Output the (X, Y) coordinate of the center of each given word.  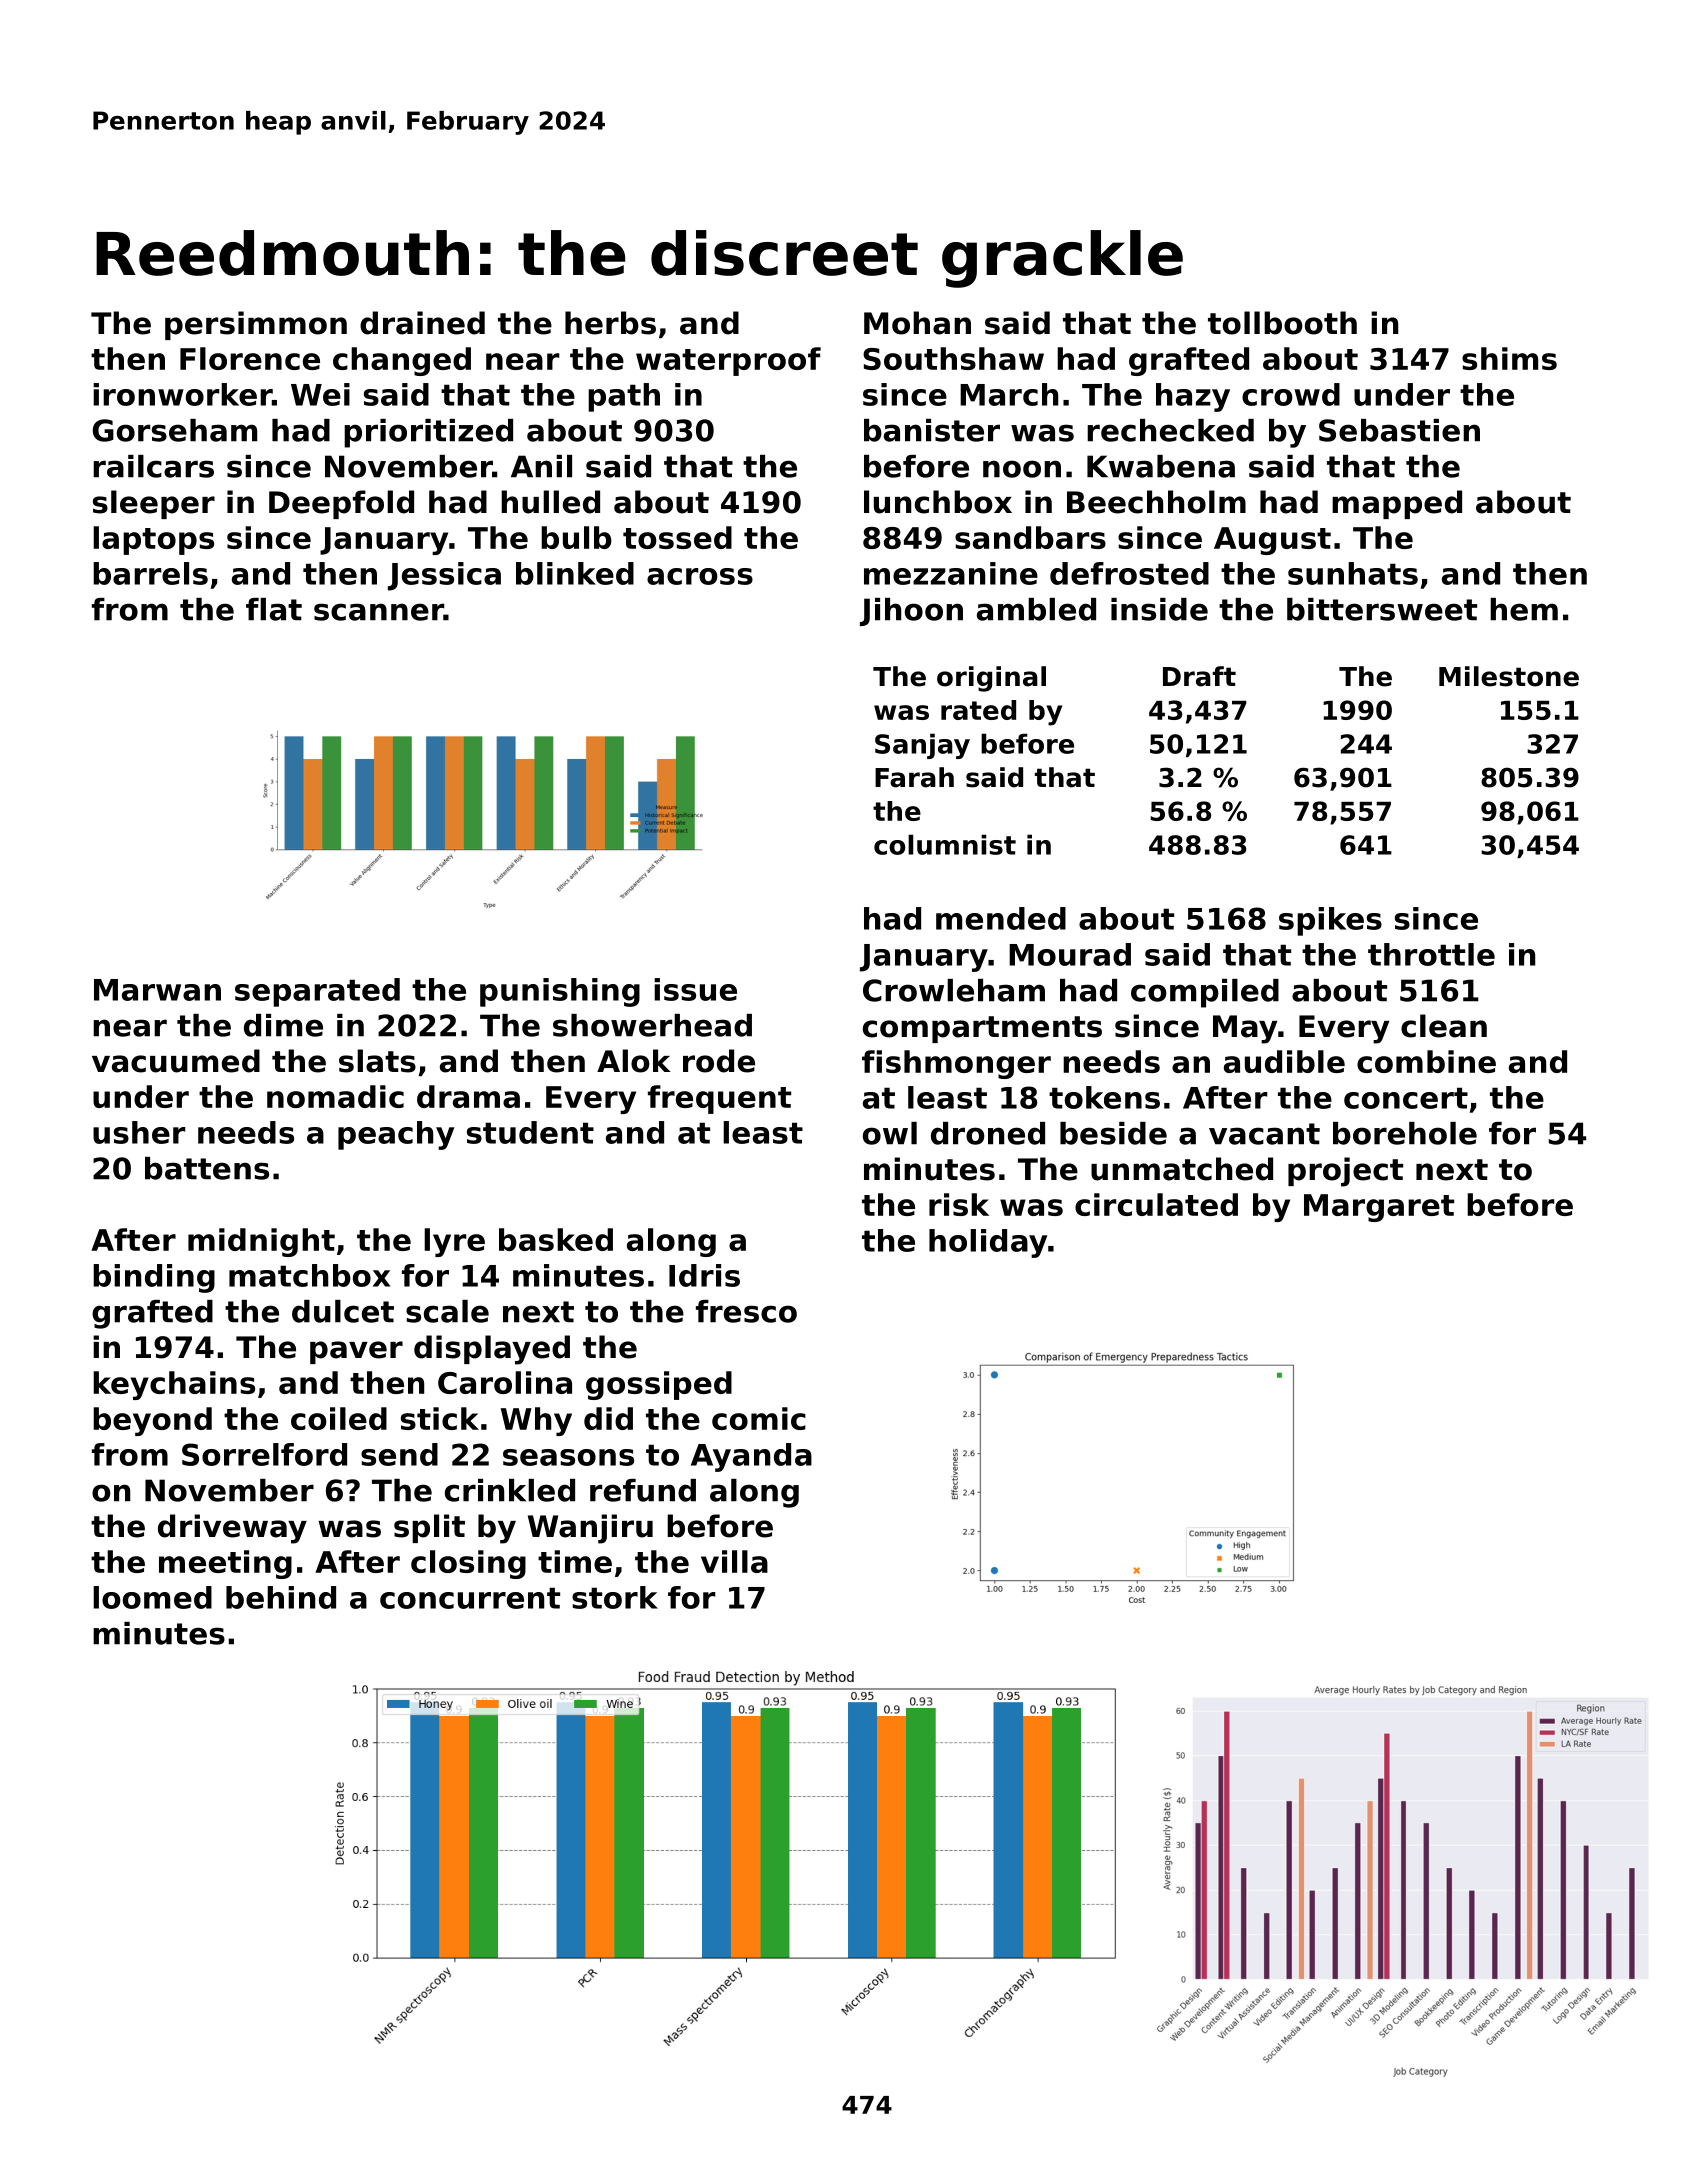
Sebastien (1399, 430)
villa (734, 1561)
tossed (677, 537)
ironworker (182, 394)
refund (643, 1490)
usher (139, 1132)
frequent (719, 1099)
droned (988, 1133)
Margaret (1379, 1208)
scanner (379, 612)
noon (1022, 469)
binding (154, 1278)
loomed (152, 1597)
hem (1524, 609)
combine (1426, 1061)
